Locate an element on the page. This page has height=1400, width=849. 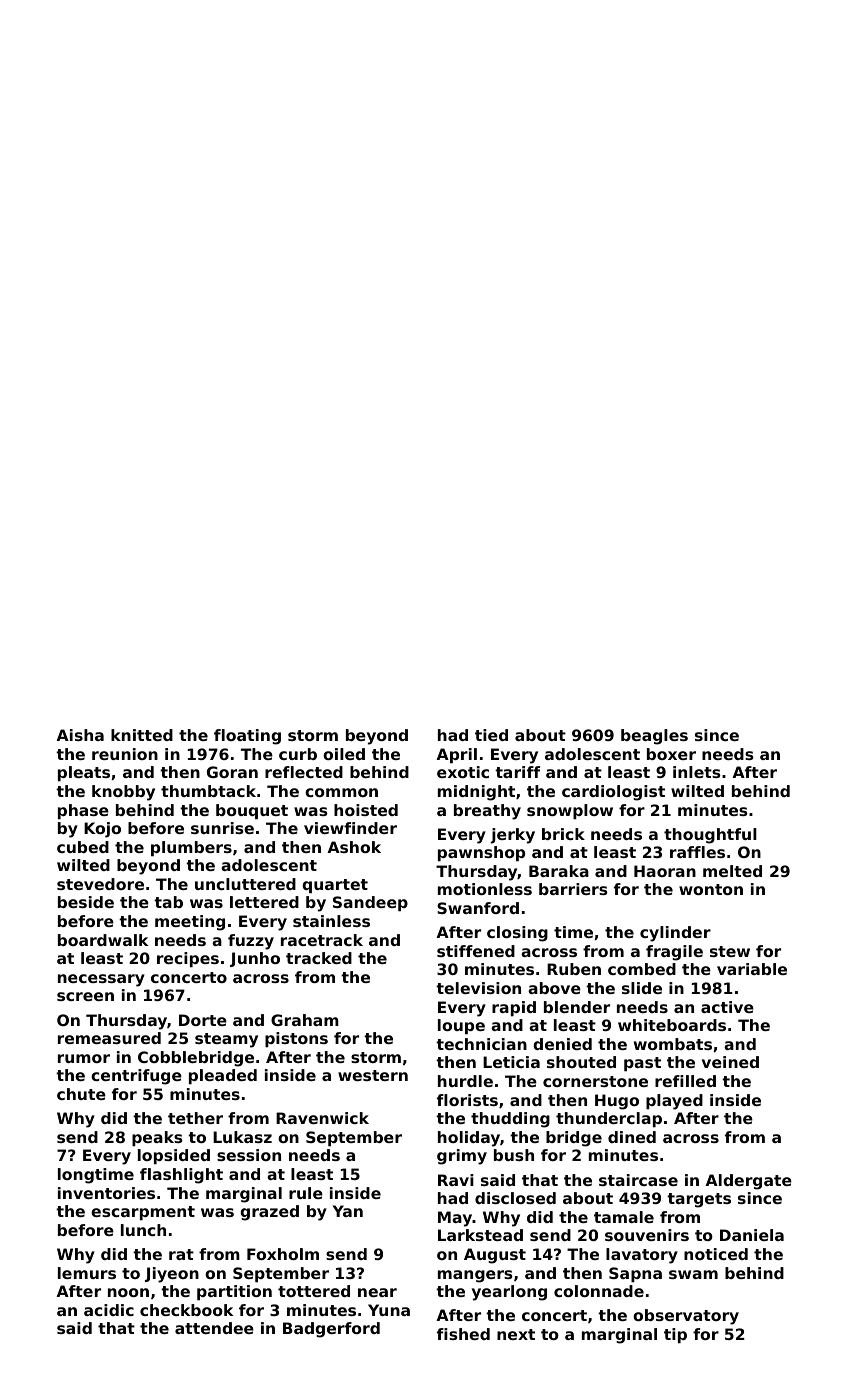
Aisha is located at coordinates (80, 735).
